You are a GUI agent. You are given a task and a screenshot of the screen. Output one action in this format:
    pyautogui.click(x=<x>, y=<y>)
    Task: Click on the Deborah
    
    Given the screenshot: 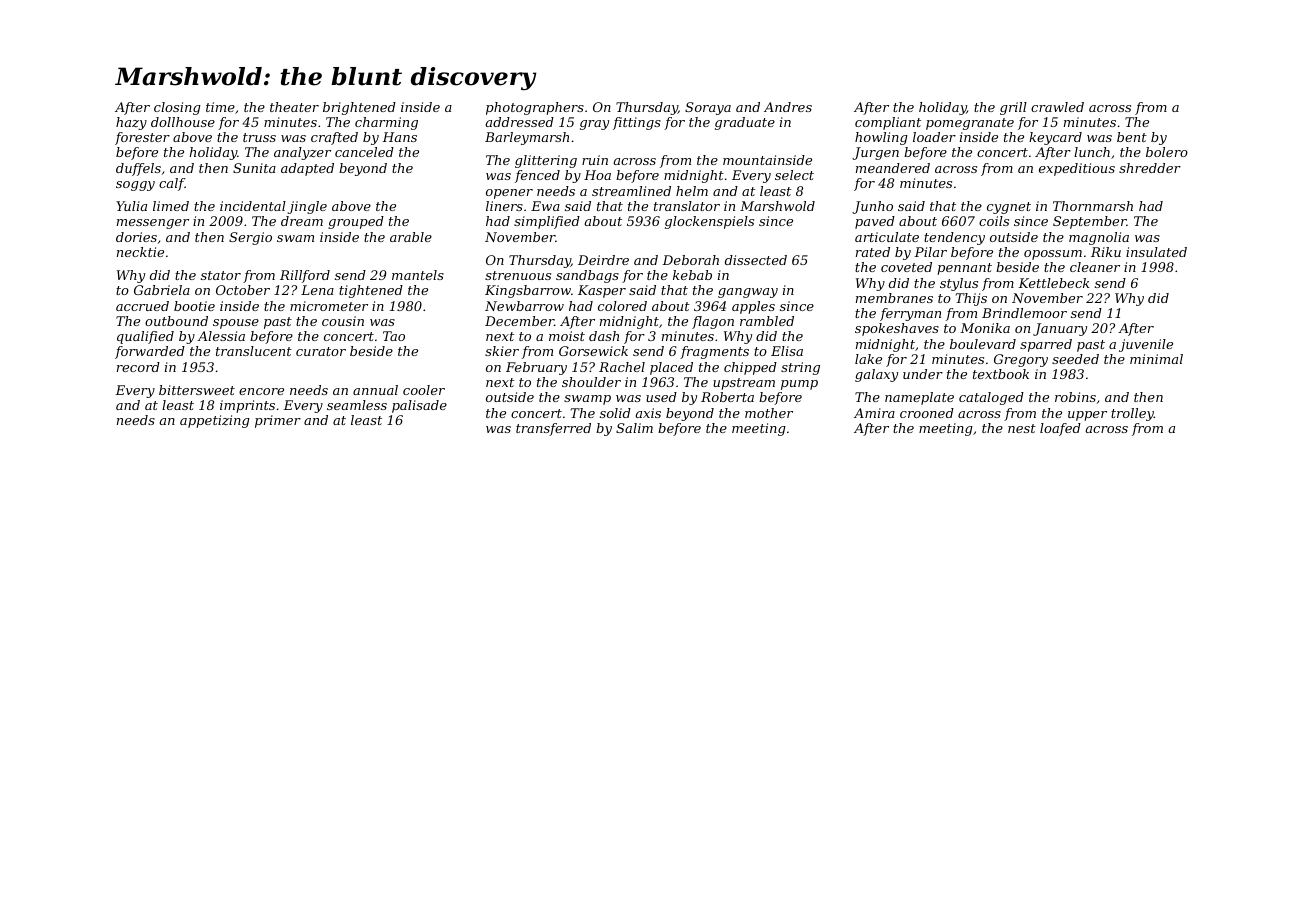 What is the action you would take?
    pyautogui.click(x=690, y=260)
